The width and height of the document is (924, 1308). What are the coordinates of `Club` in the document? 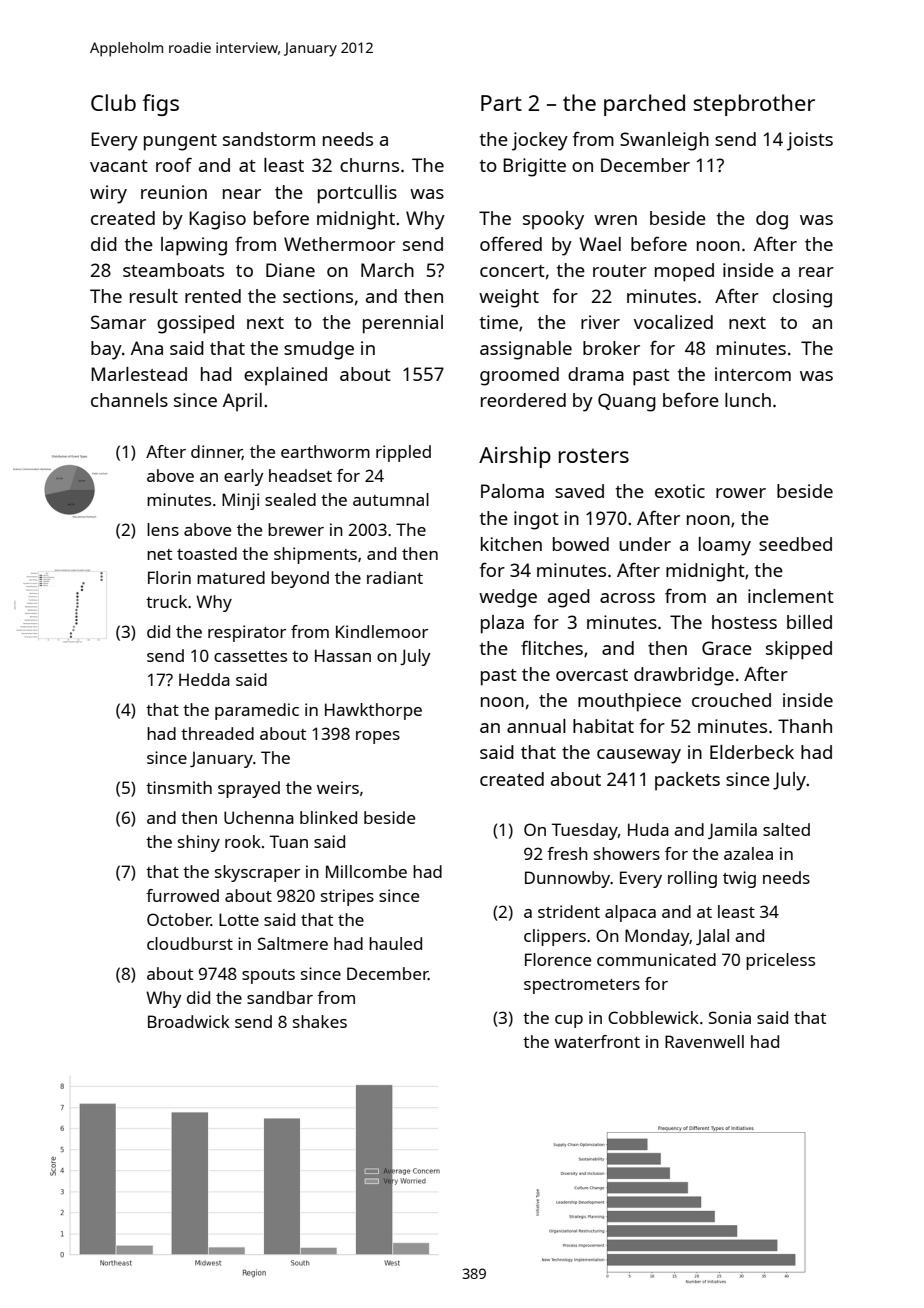 It's located at (113, 102).
